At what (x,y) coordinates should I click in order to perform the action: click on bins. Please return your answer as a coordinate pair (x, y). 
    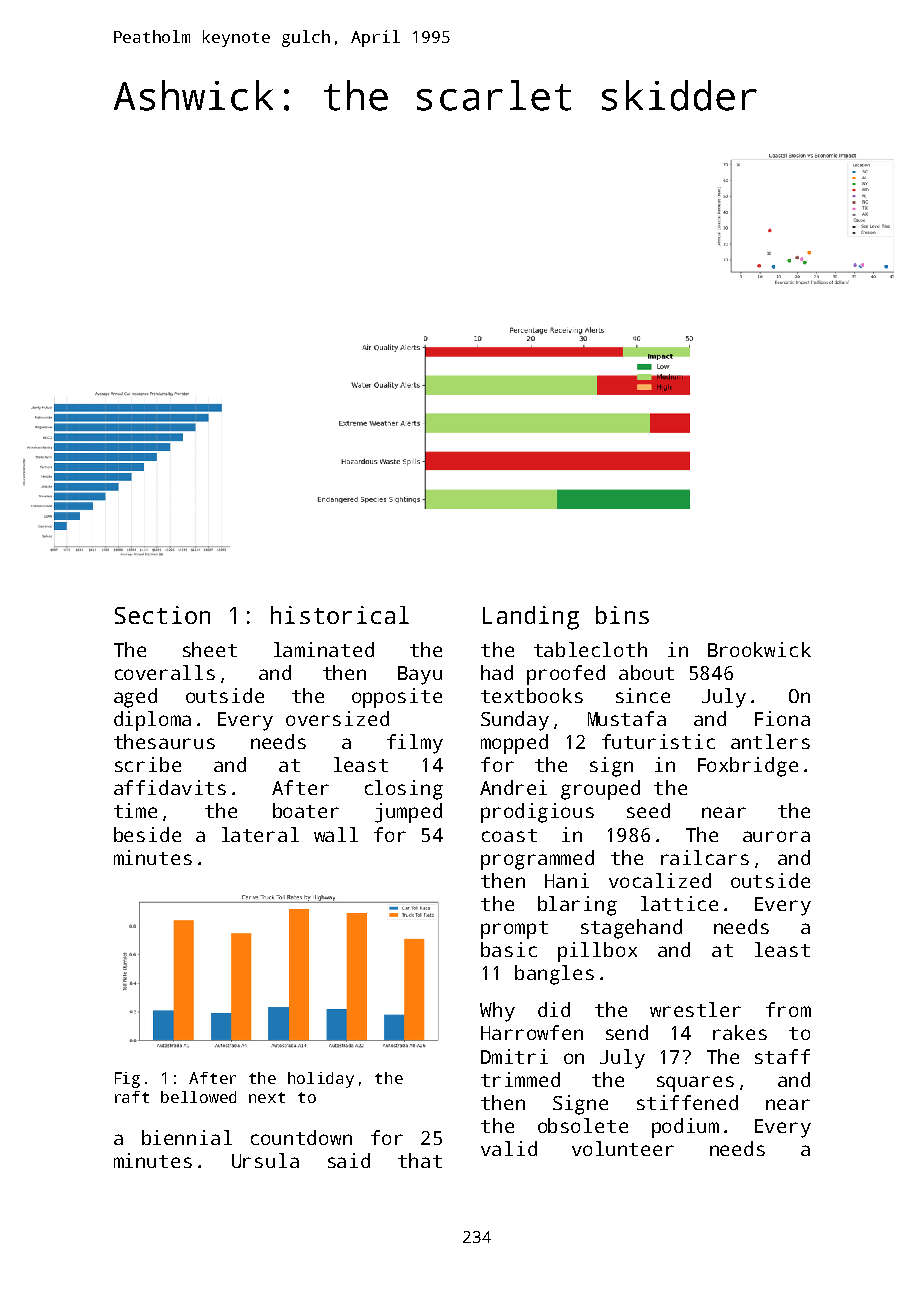
    Looking at the image, I should click on (622, 615).
